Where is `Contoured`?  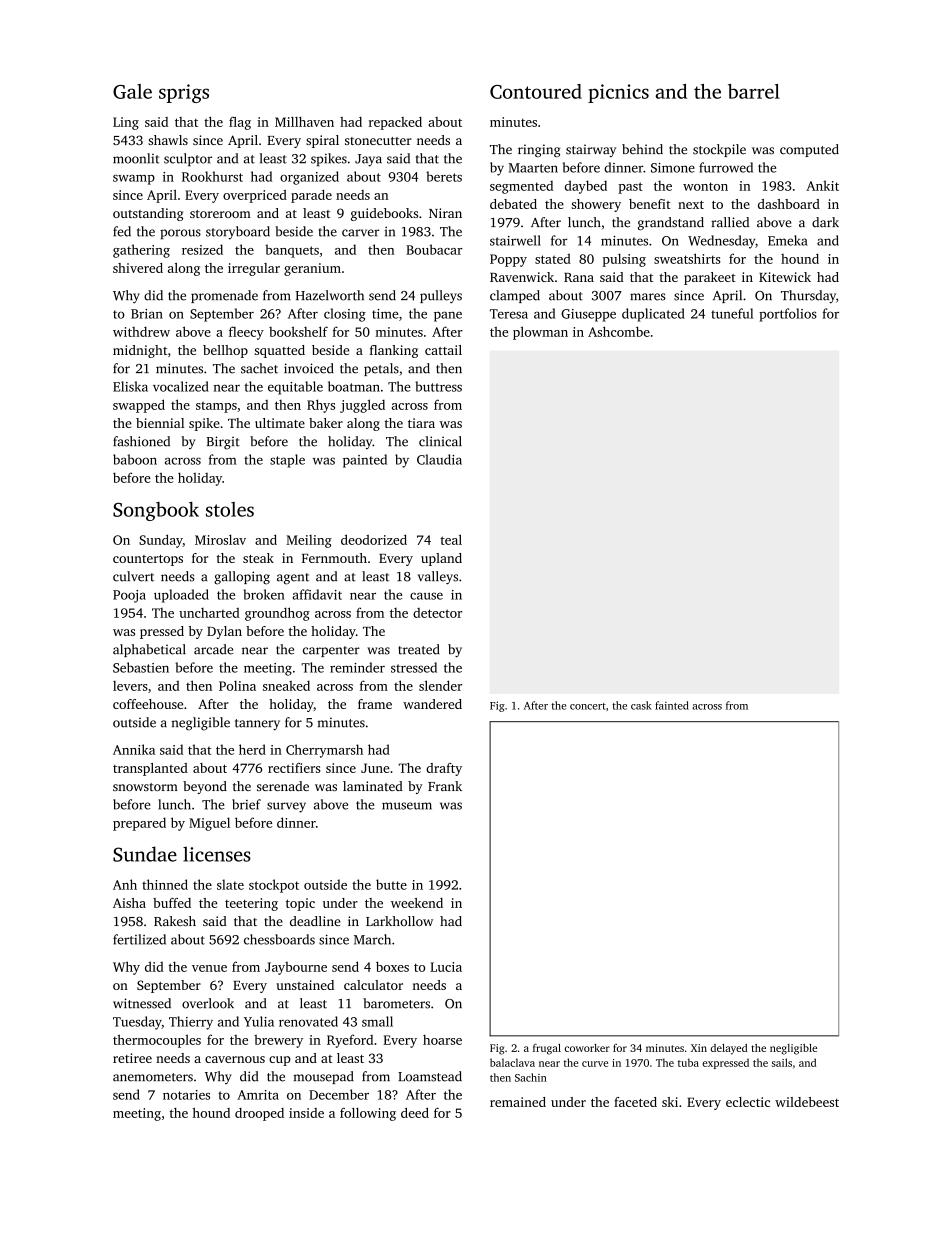 Contoured is located at coordinates (536, 91).
